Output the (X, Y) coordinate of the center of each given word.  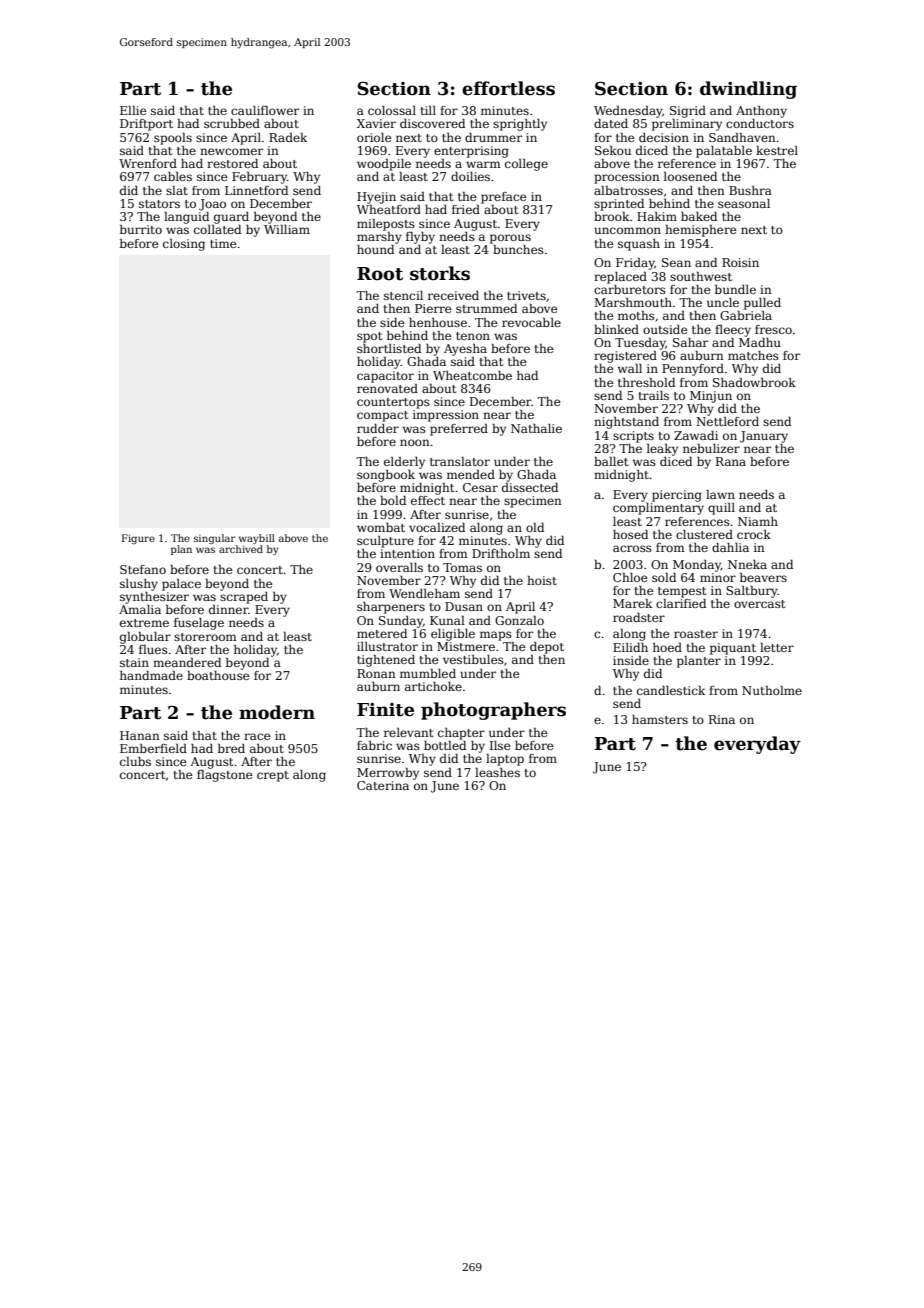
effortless (508, 88)
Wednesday (628, 112)
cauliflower (265, 110)
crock (754, 534)
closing (184, 245)
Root (380, 274)
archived (241, 549)
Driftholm (501, 553)
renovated (387, 388)
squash (639, 245)
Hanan (140, 735)
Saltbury (752, 592)
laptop (505, 760)
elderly (404, 463)
